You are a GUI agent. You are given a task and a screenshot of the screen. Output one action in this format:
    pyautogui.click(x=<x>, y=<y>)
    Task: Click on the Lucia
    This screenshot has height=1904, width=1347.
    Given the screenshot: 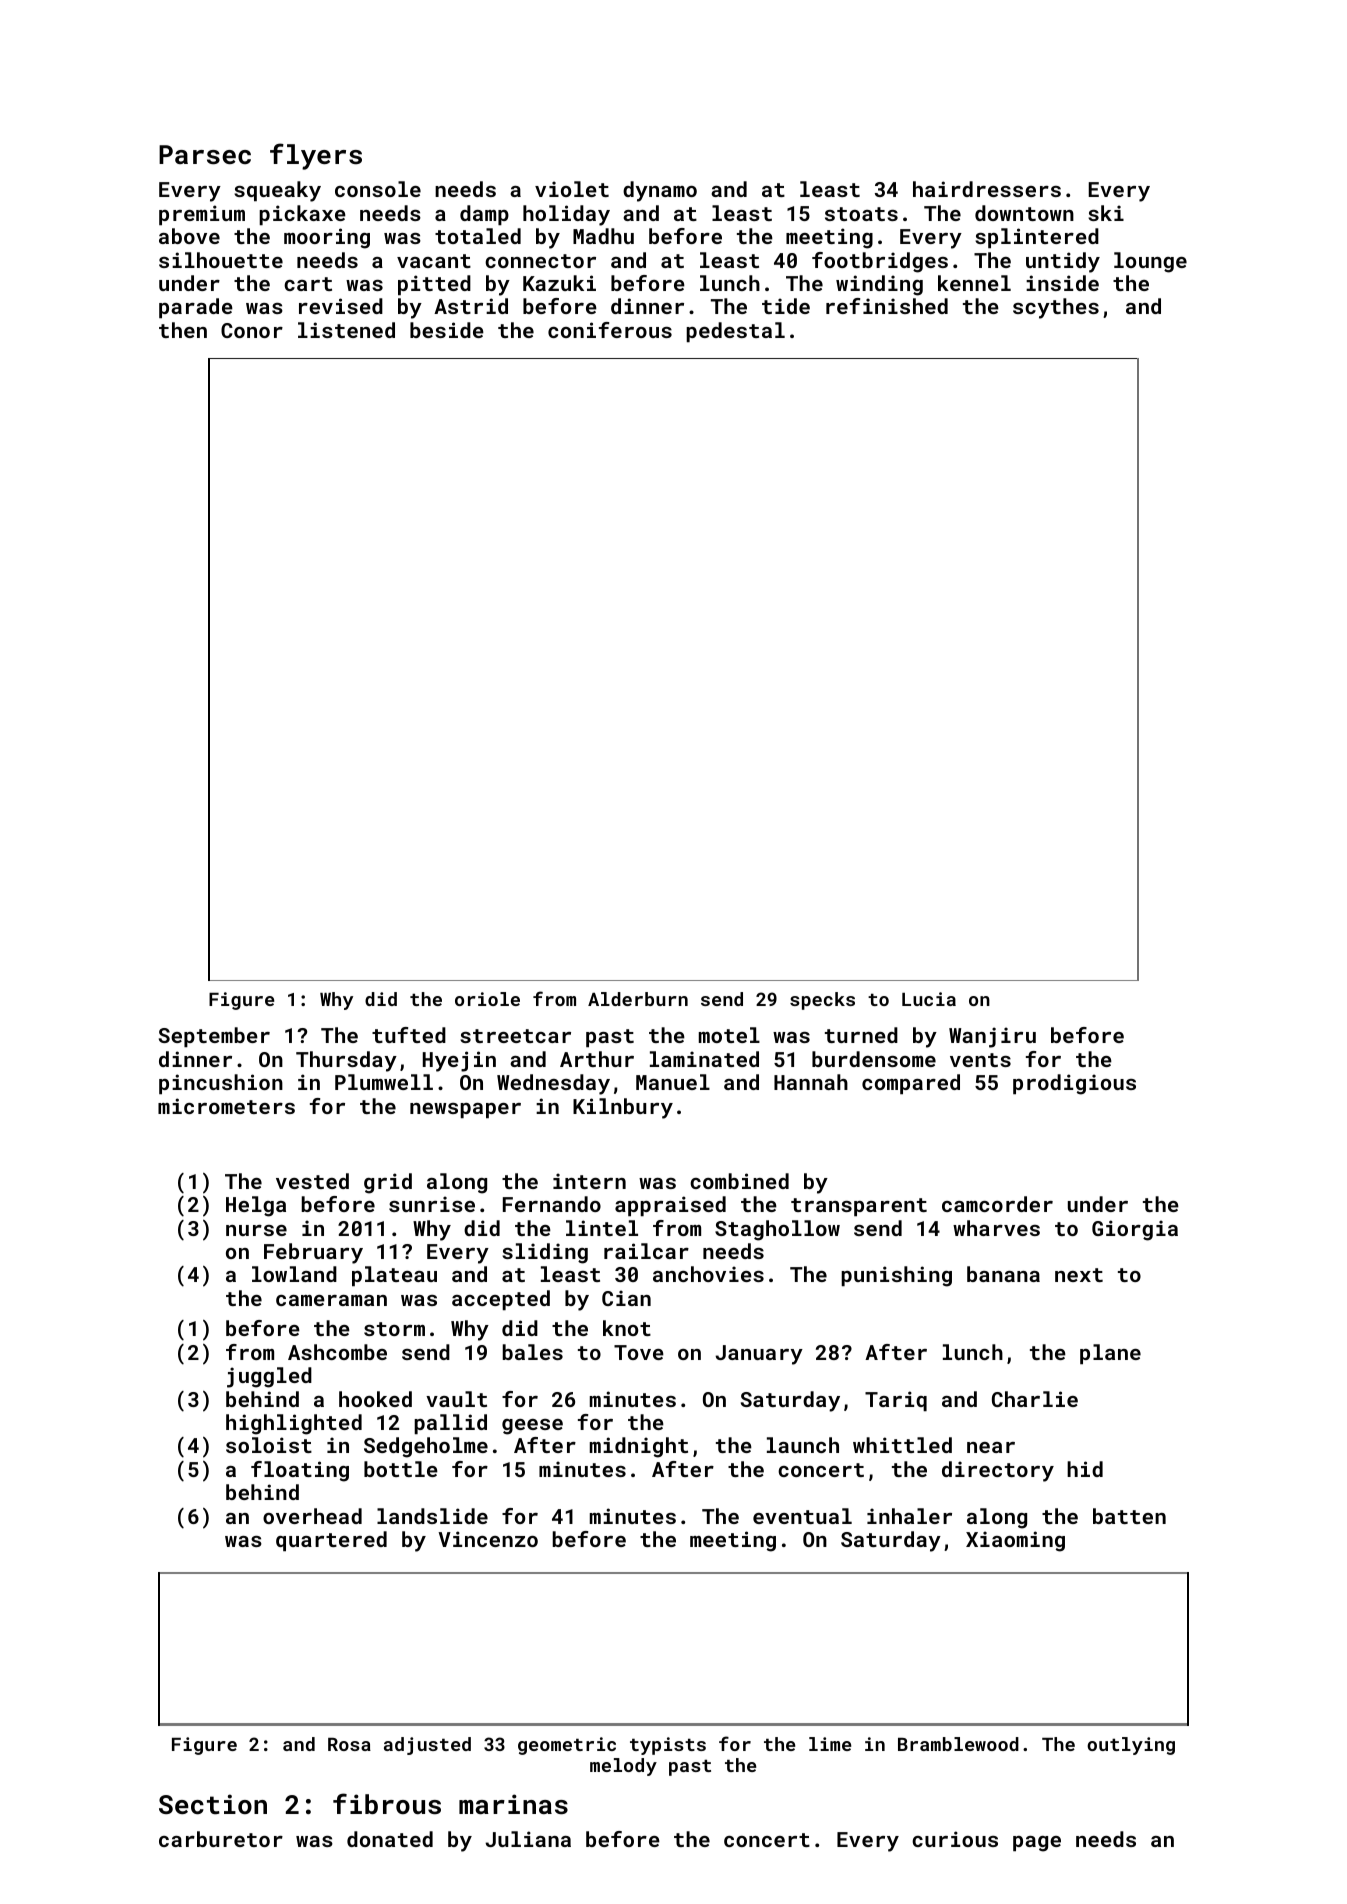 What is the action you would take?
    pyautogui.click(x=929, y=999)
